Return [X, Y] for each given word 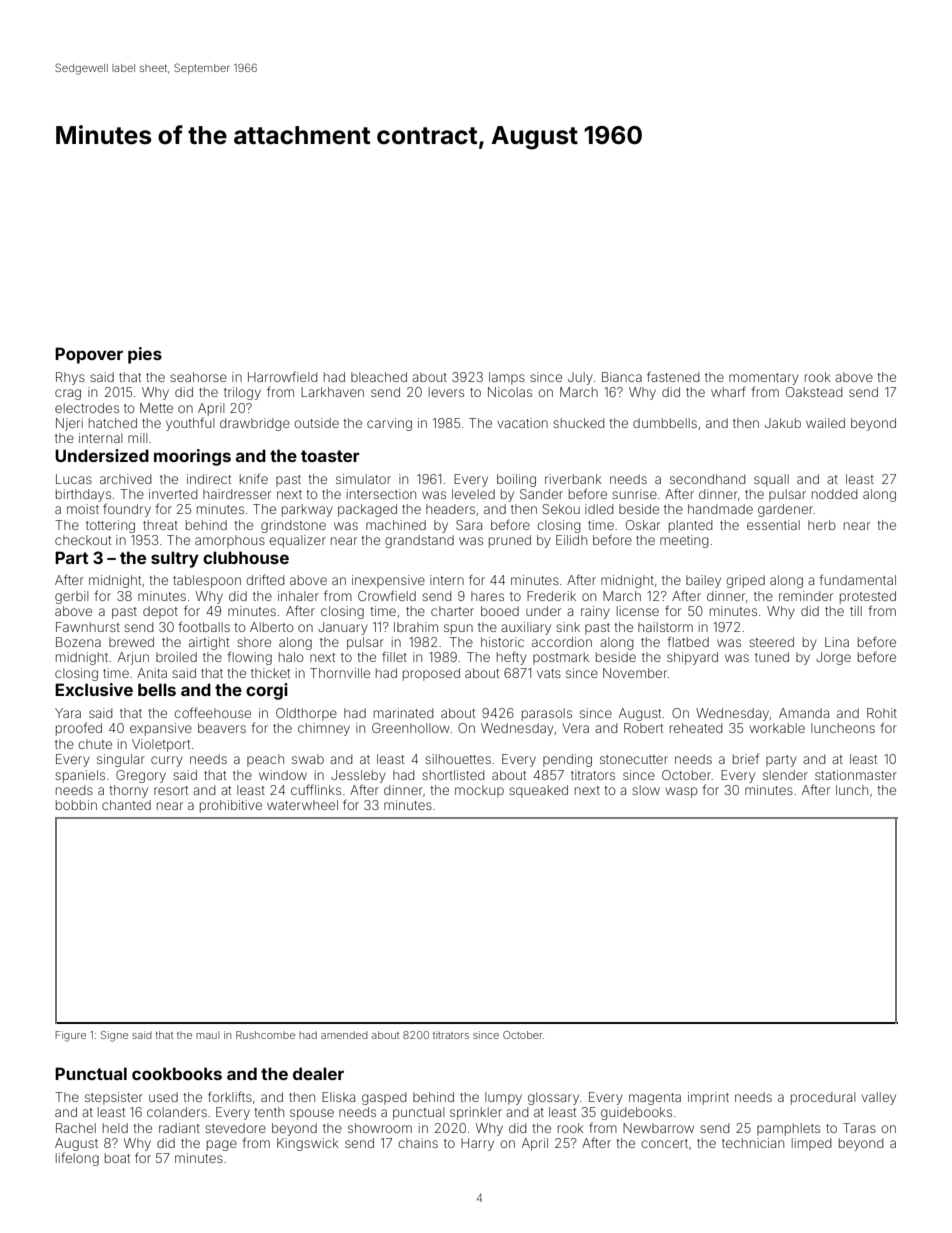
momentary [764, 379]
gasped [384, 1098]
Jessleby [358, 776]
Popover [89, 355]
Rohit [882, 713]
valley [879, 1098]
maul [207, 1035]
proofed [79, 729]
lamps [507, 378]
